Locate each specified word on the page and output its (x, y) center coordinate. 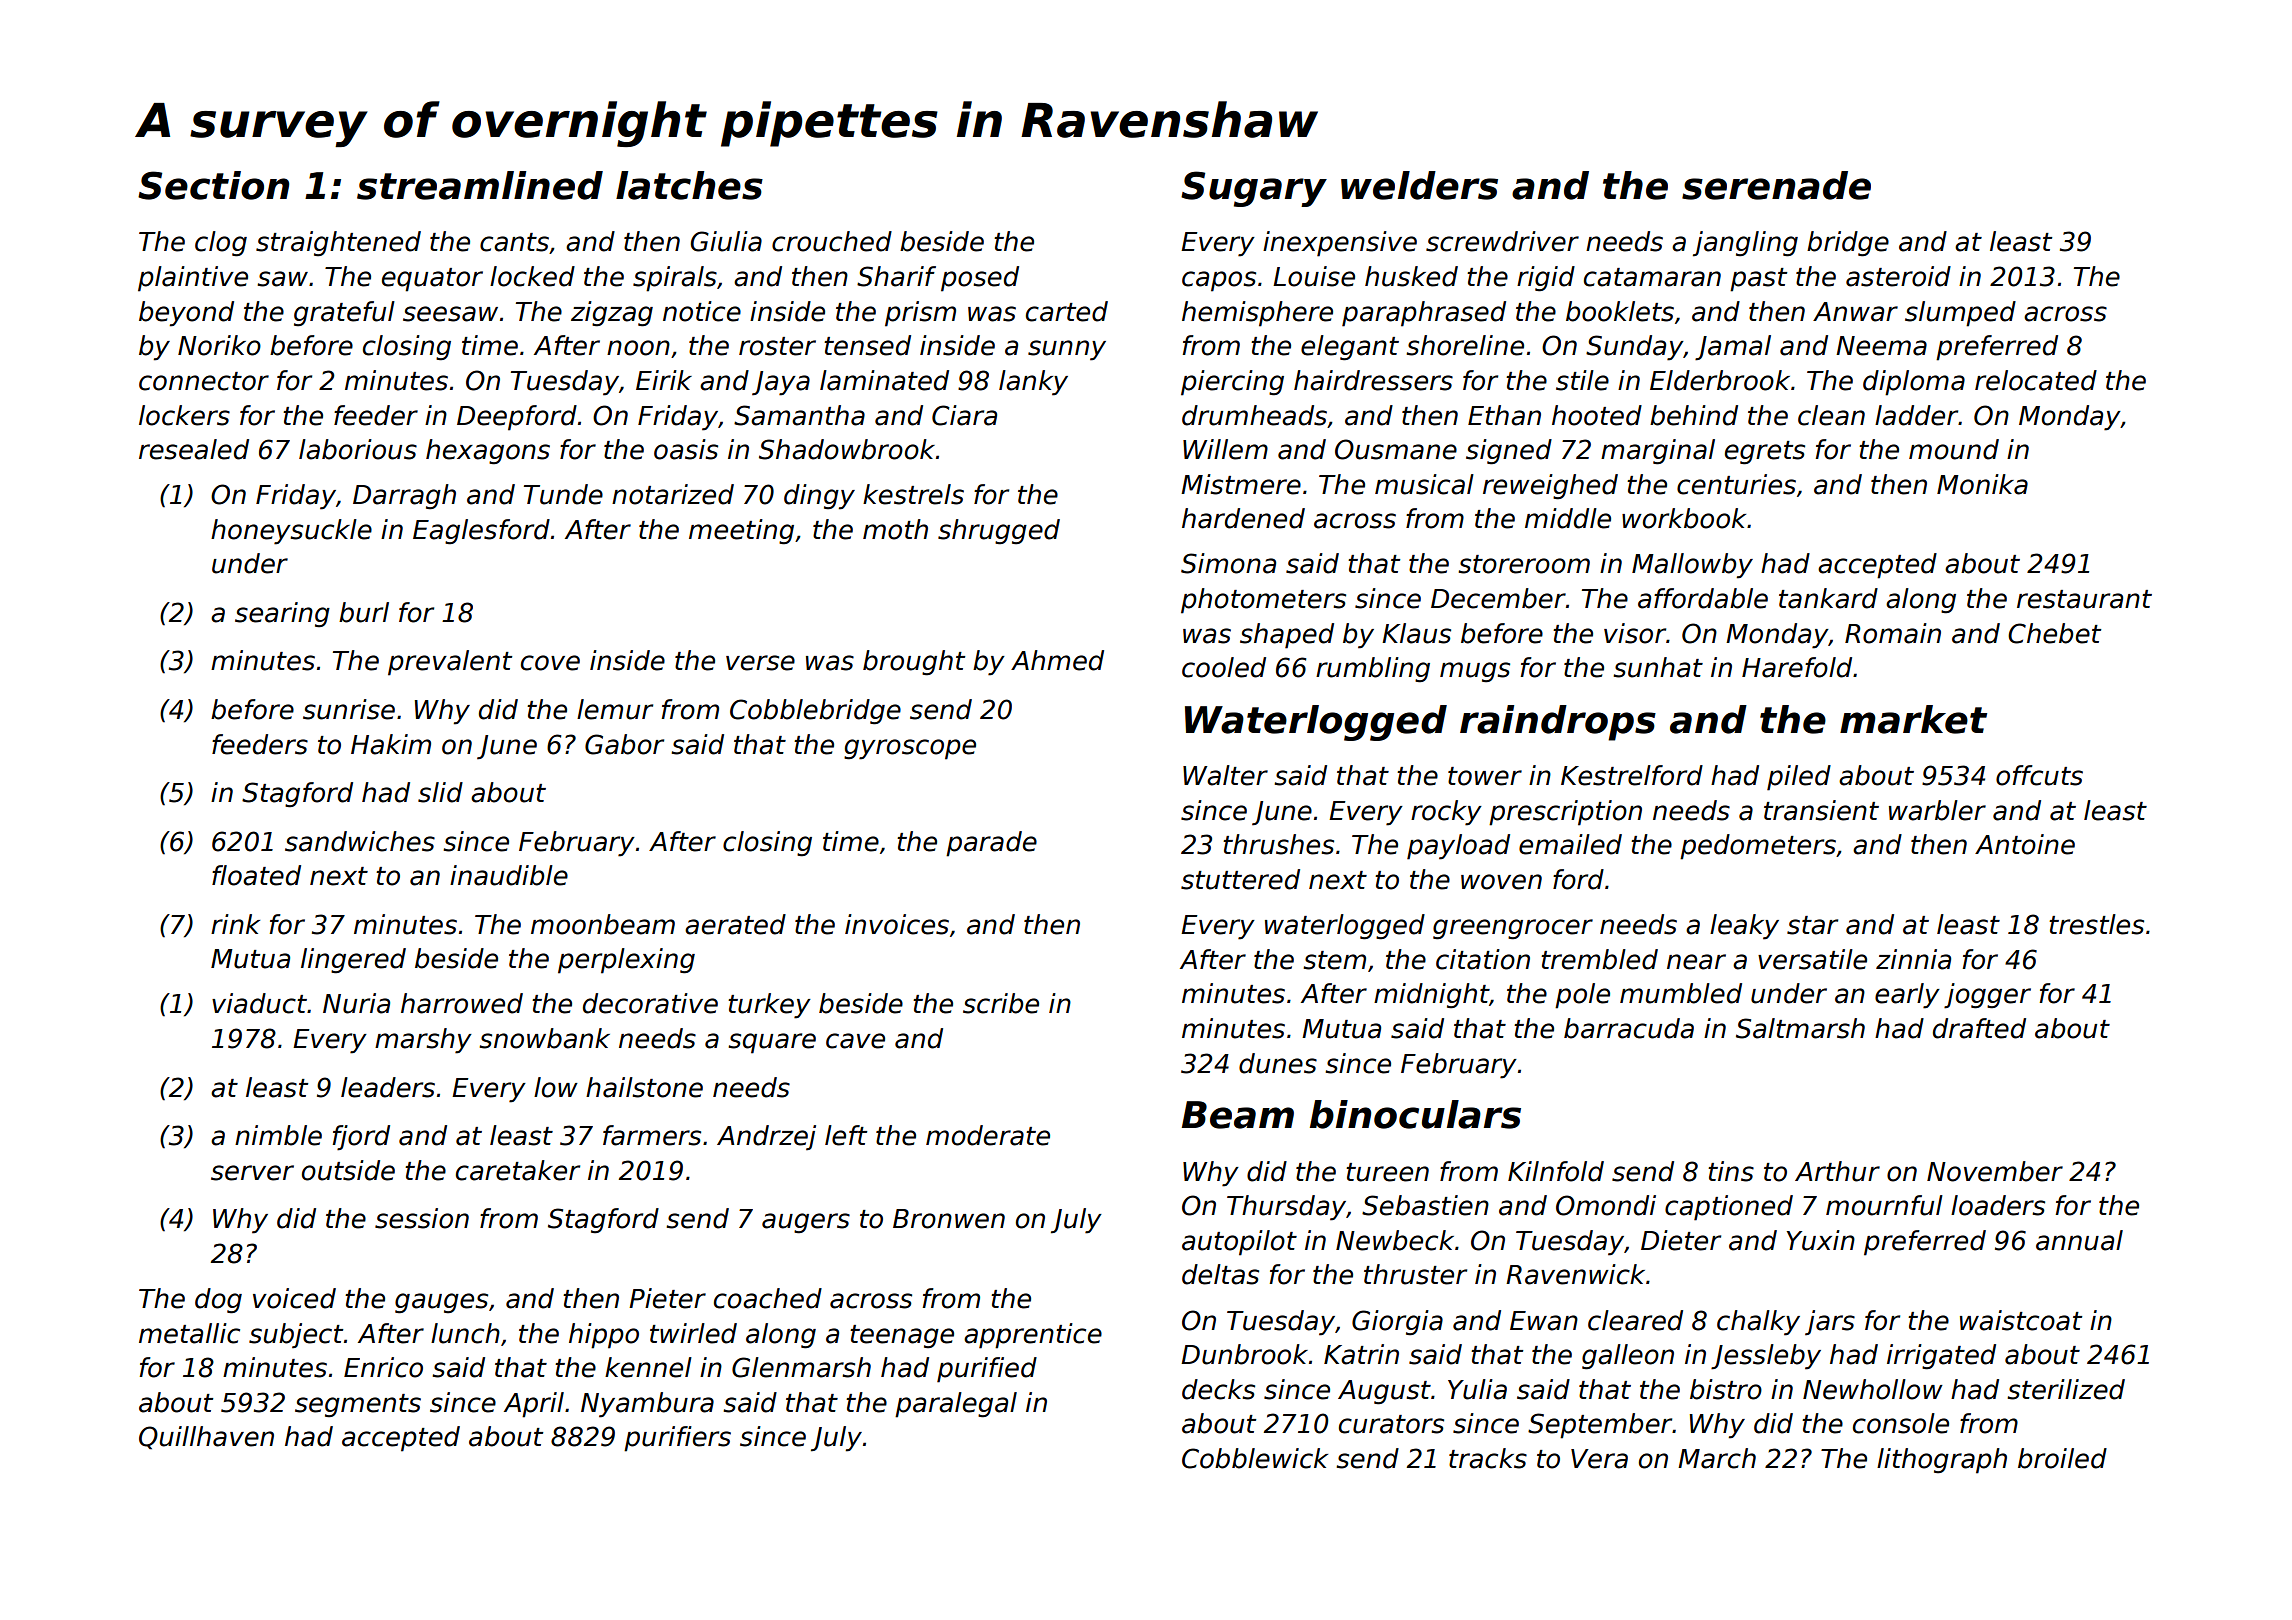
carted (1067, 311)
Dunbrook (1244, 1354)
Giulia (726, 241)
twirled (693, 1333)
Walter (1225, 775)
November (1995, 1171)
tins (1731, 1171)
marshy (423, 1041)
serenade (1776, 185)
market (1913, 719)
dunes (1278, 1063)
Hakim (391, 744)
